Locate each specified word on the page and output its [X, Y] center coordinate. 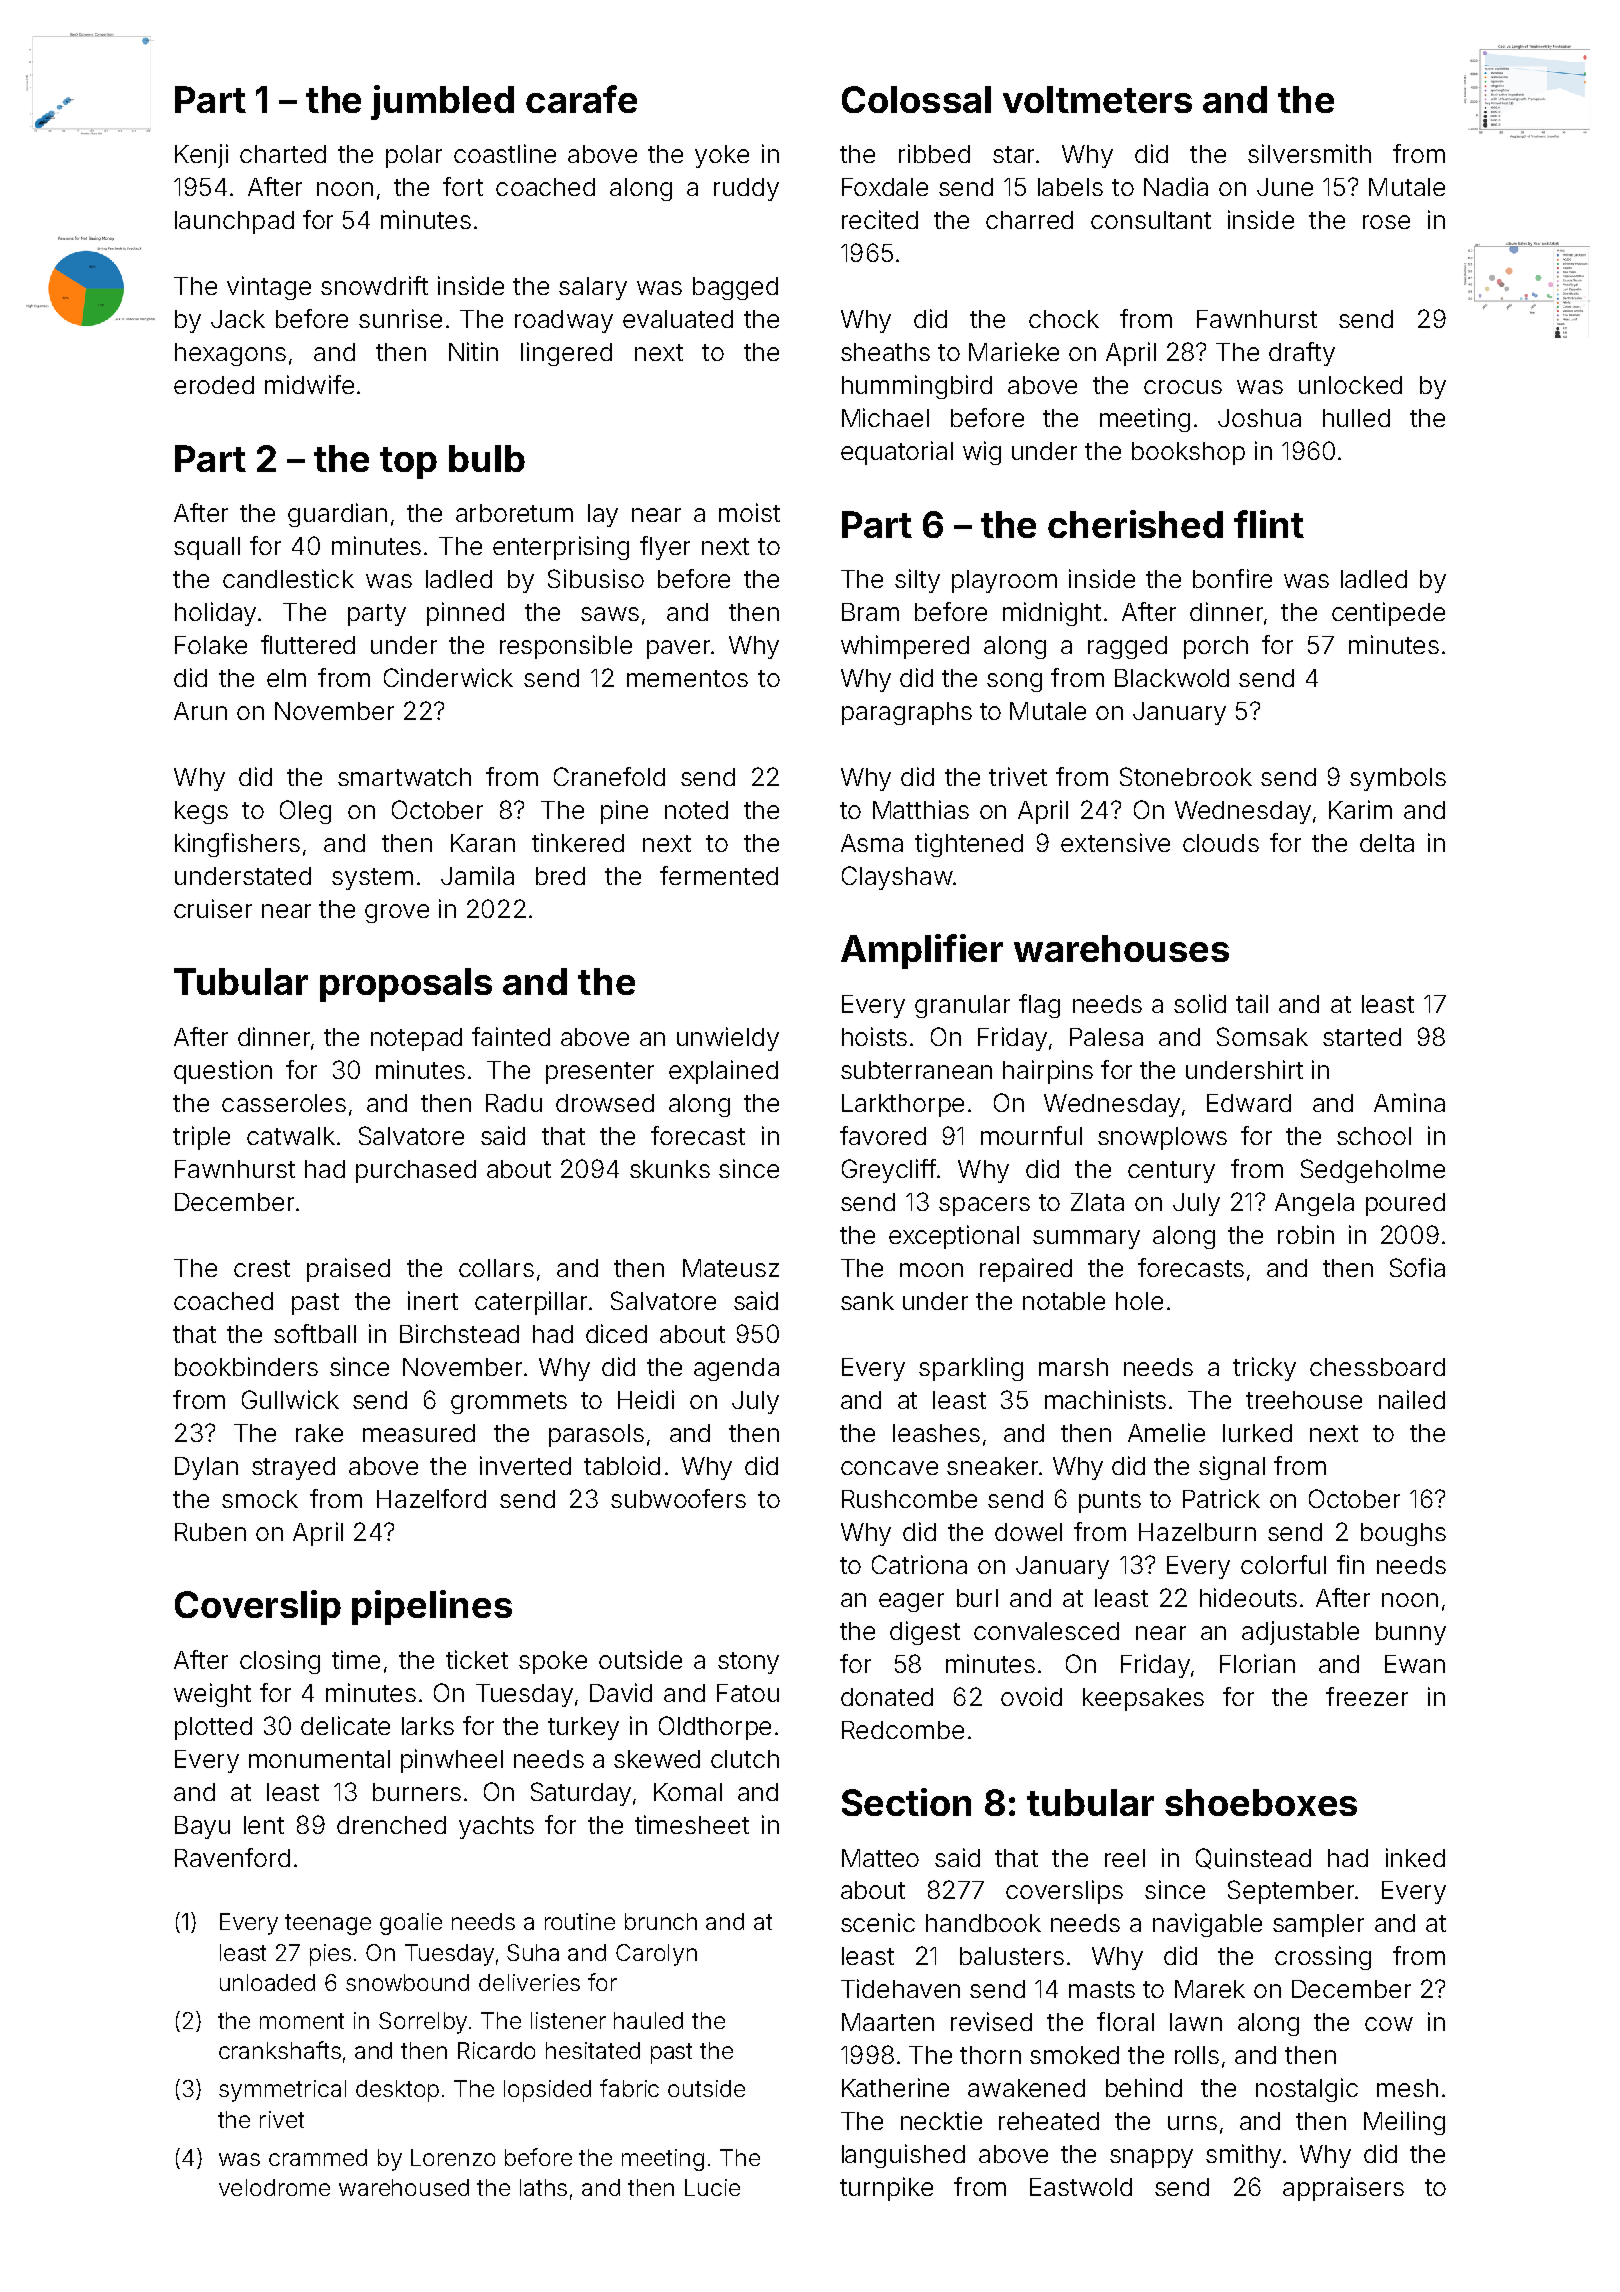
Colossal [916, 99]
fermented [719, 875]
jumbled [442, 102]
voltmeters [1097, 99]
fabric [629, 2088]
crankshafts [280, 2050]
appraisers [1343, 2189]
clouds [1221, 843]
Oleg [305, 812]
